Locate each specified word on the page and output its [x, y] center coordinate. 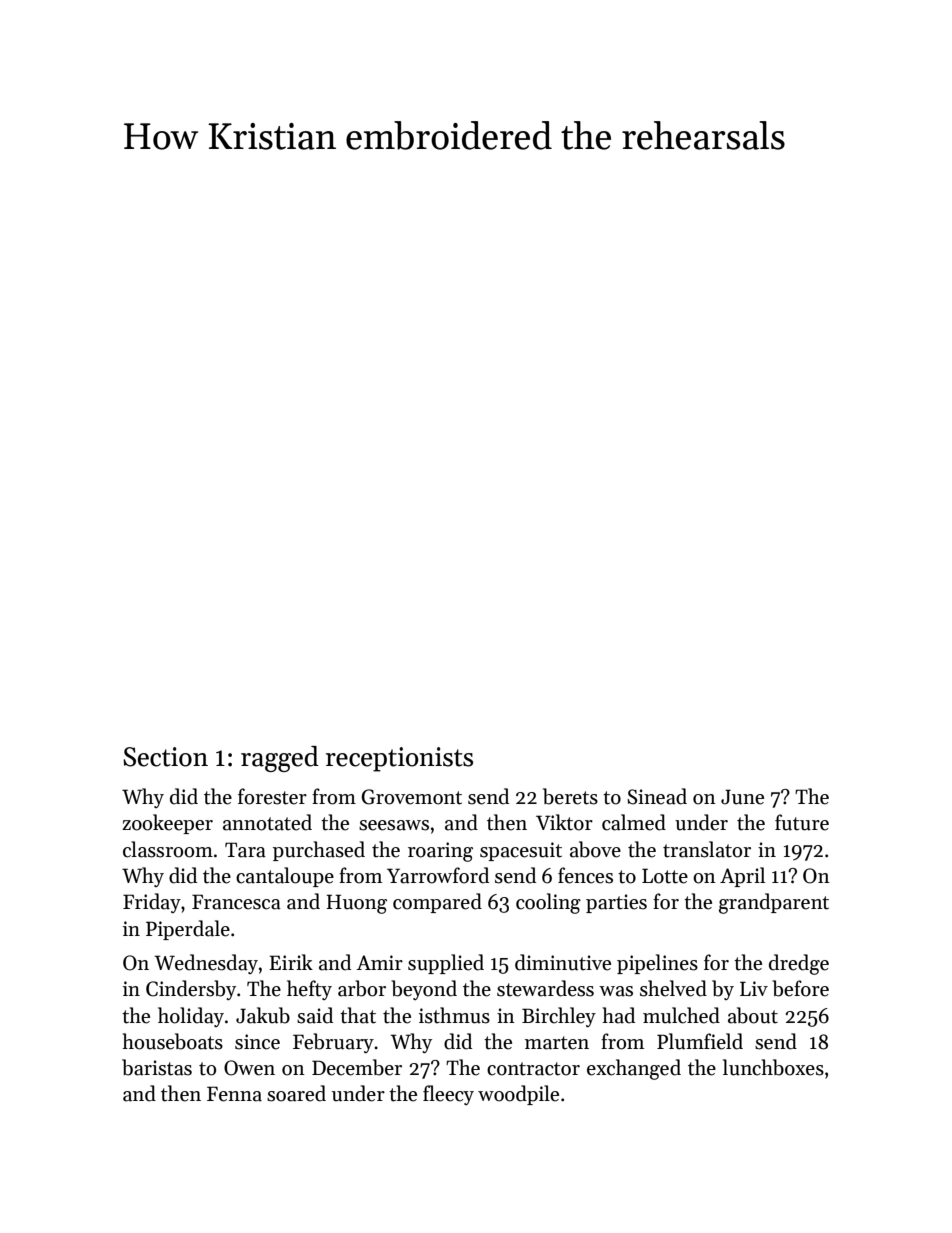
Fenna [234, 1094]
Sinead [657, 796]
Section [165, 757]
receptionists [399, 759]
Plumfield [700, 1041]
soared [296, 1093]
